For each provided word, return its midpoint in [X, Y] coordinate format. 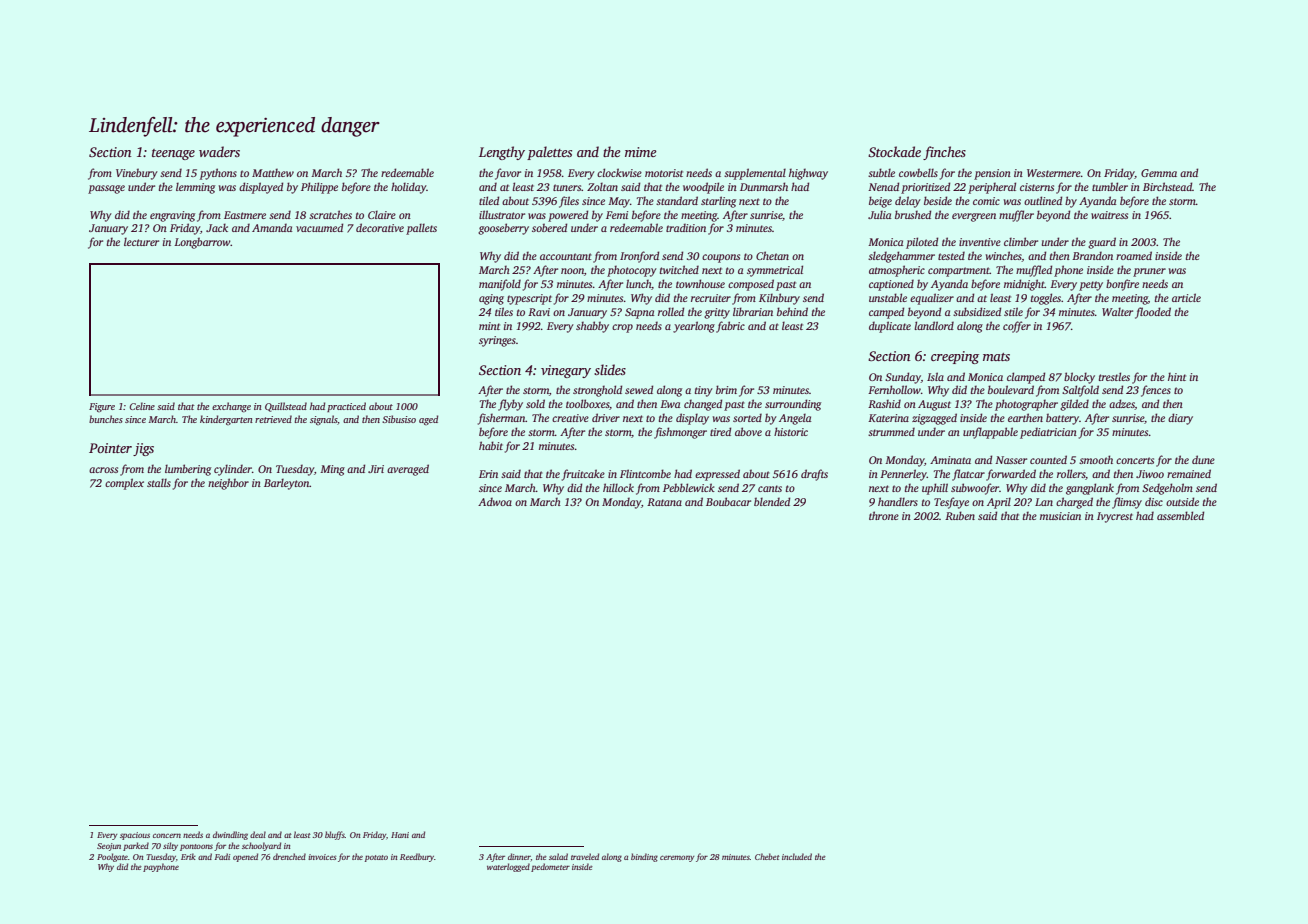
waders [219, 151]
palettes [549, 153]
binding [644, 857]
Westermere [1054, 173]
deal [258, 834]
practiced [346, 407]
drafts [814, 475]
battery [1062, 419]
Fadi [222, 856]
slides [610, 369]
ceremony [677, 858]
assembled [1180, 515]
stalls [159, 482]
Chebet [767, 856]
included [797, 856]
